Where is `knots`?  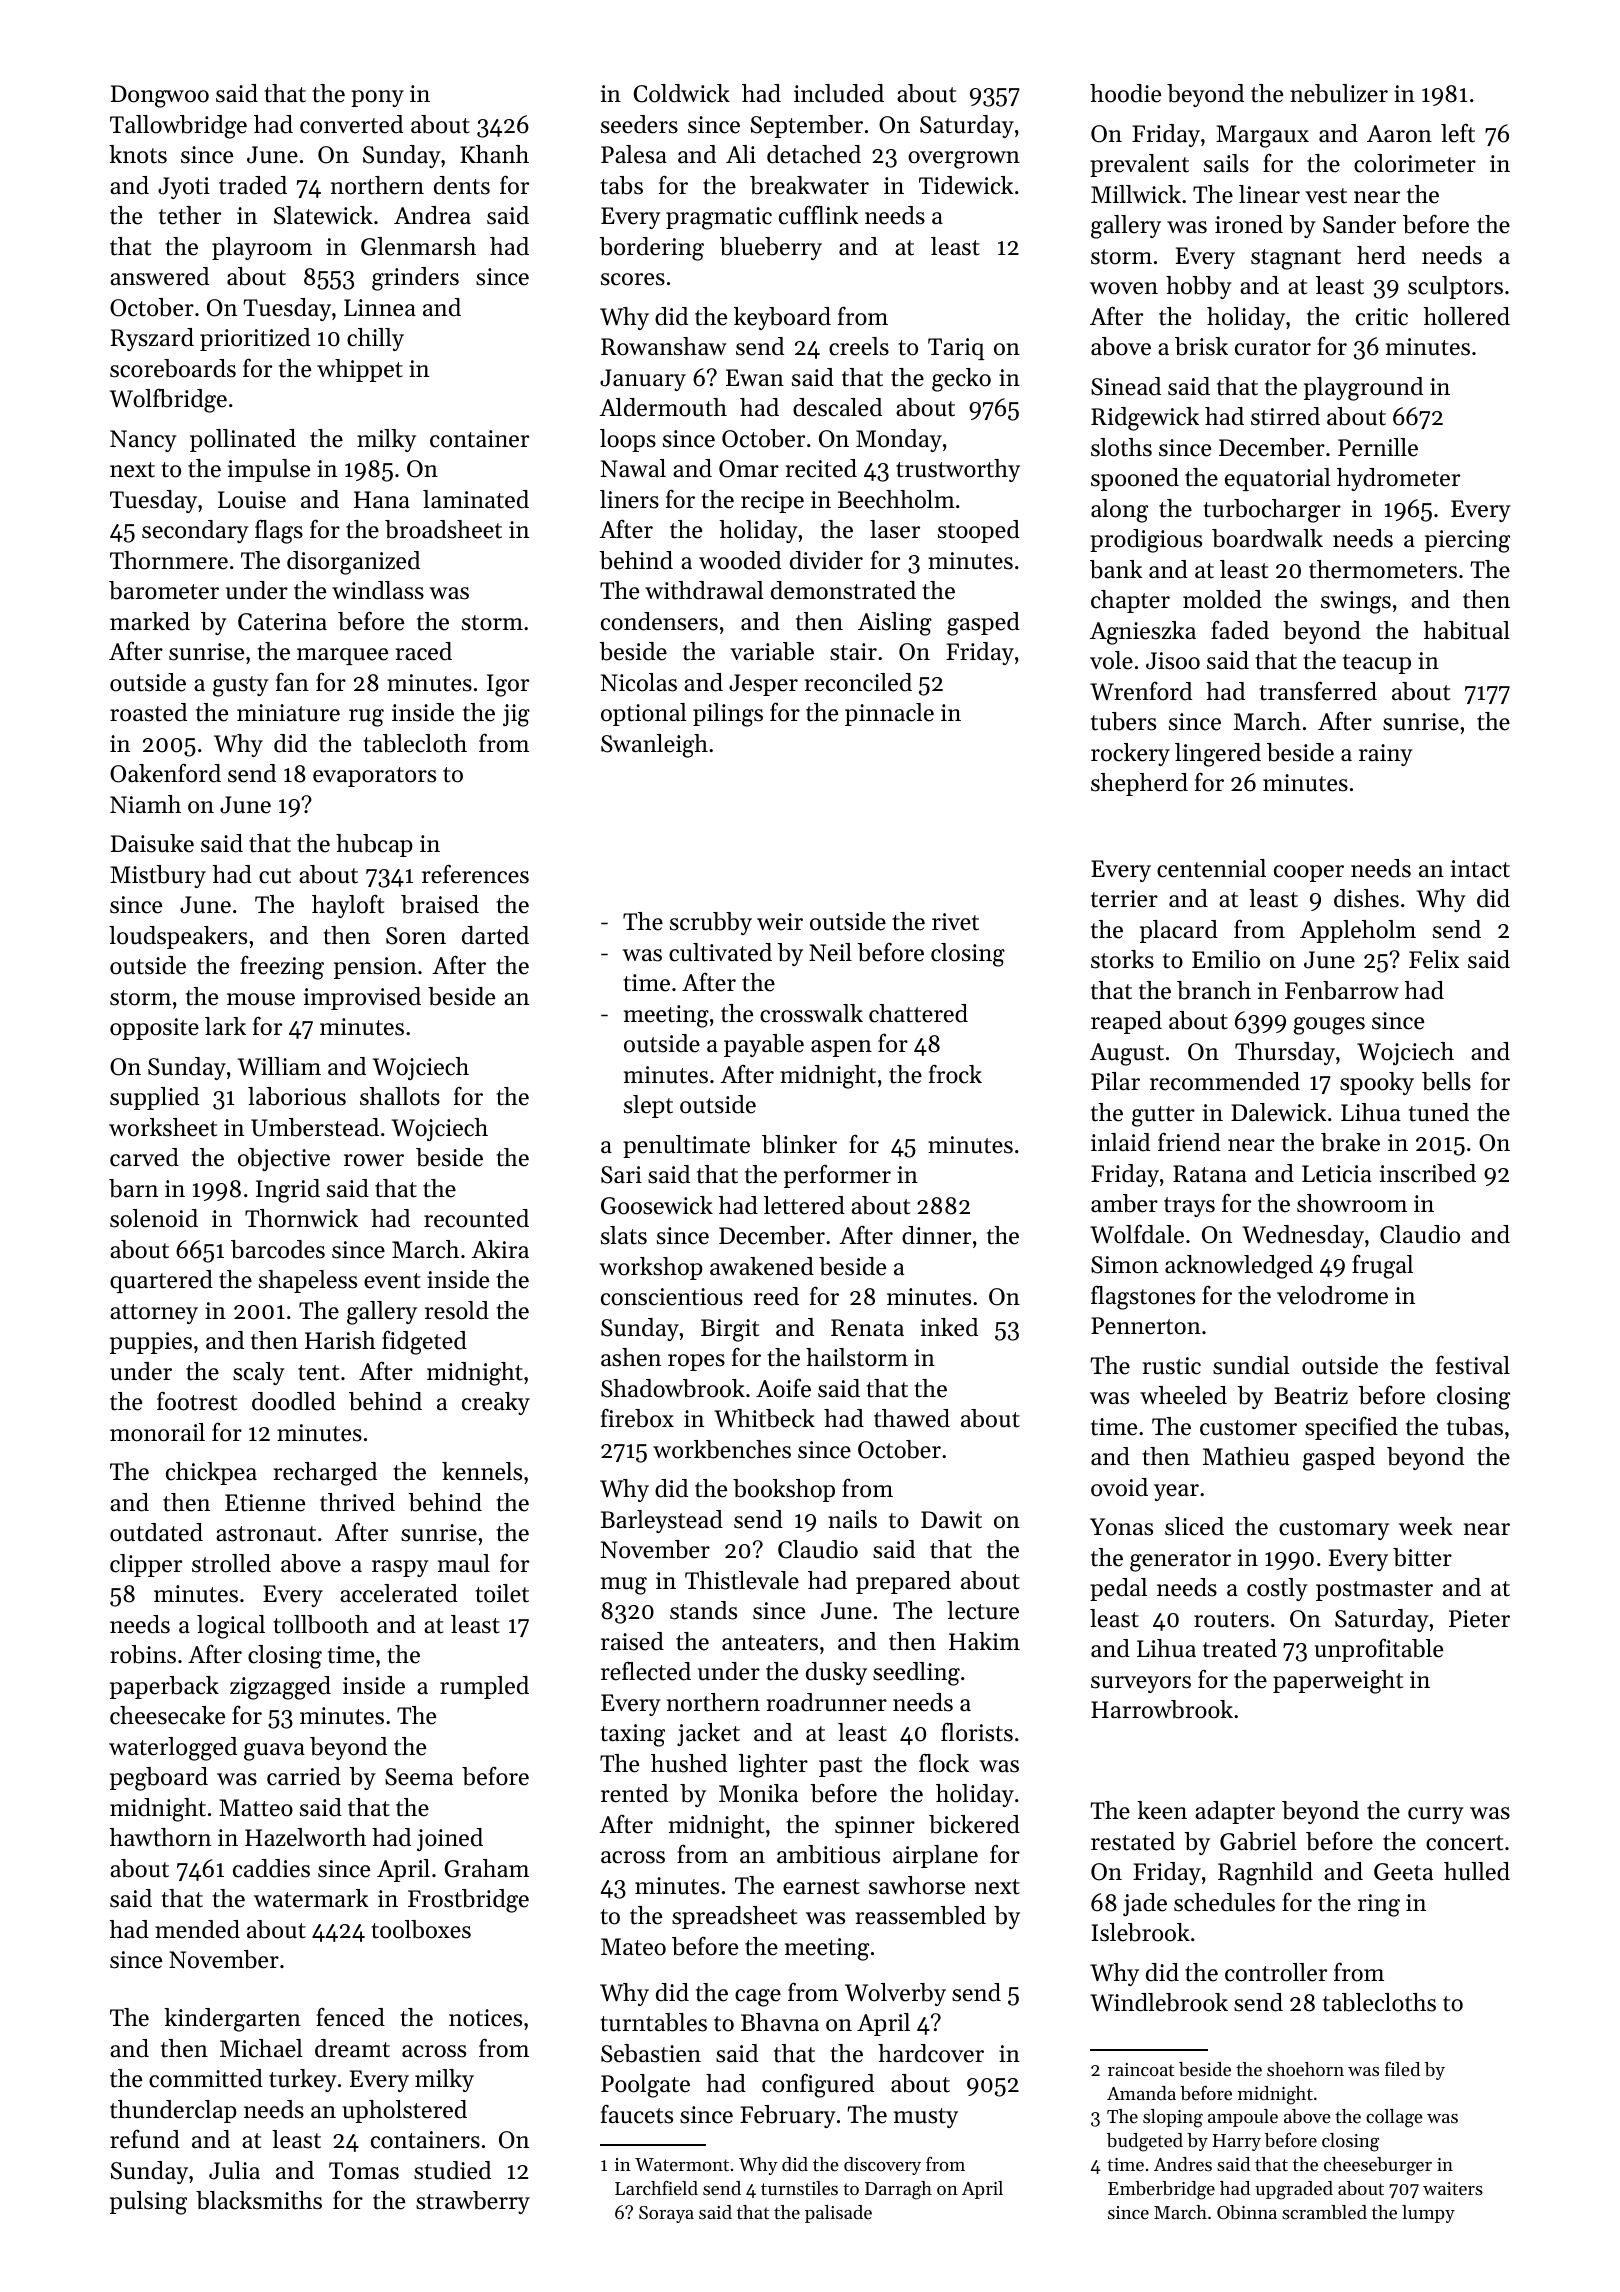 knots is located at coordinates (138, 154).
